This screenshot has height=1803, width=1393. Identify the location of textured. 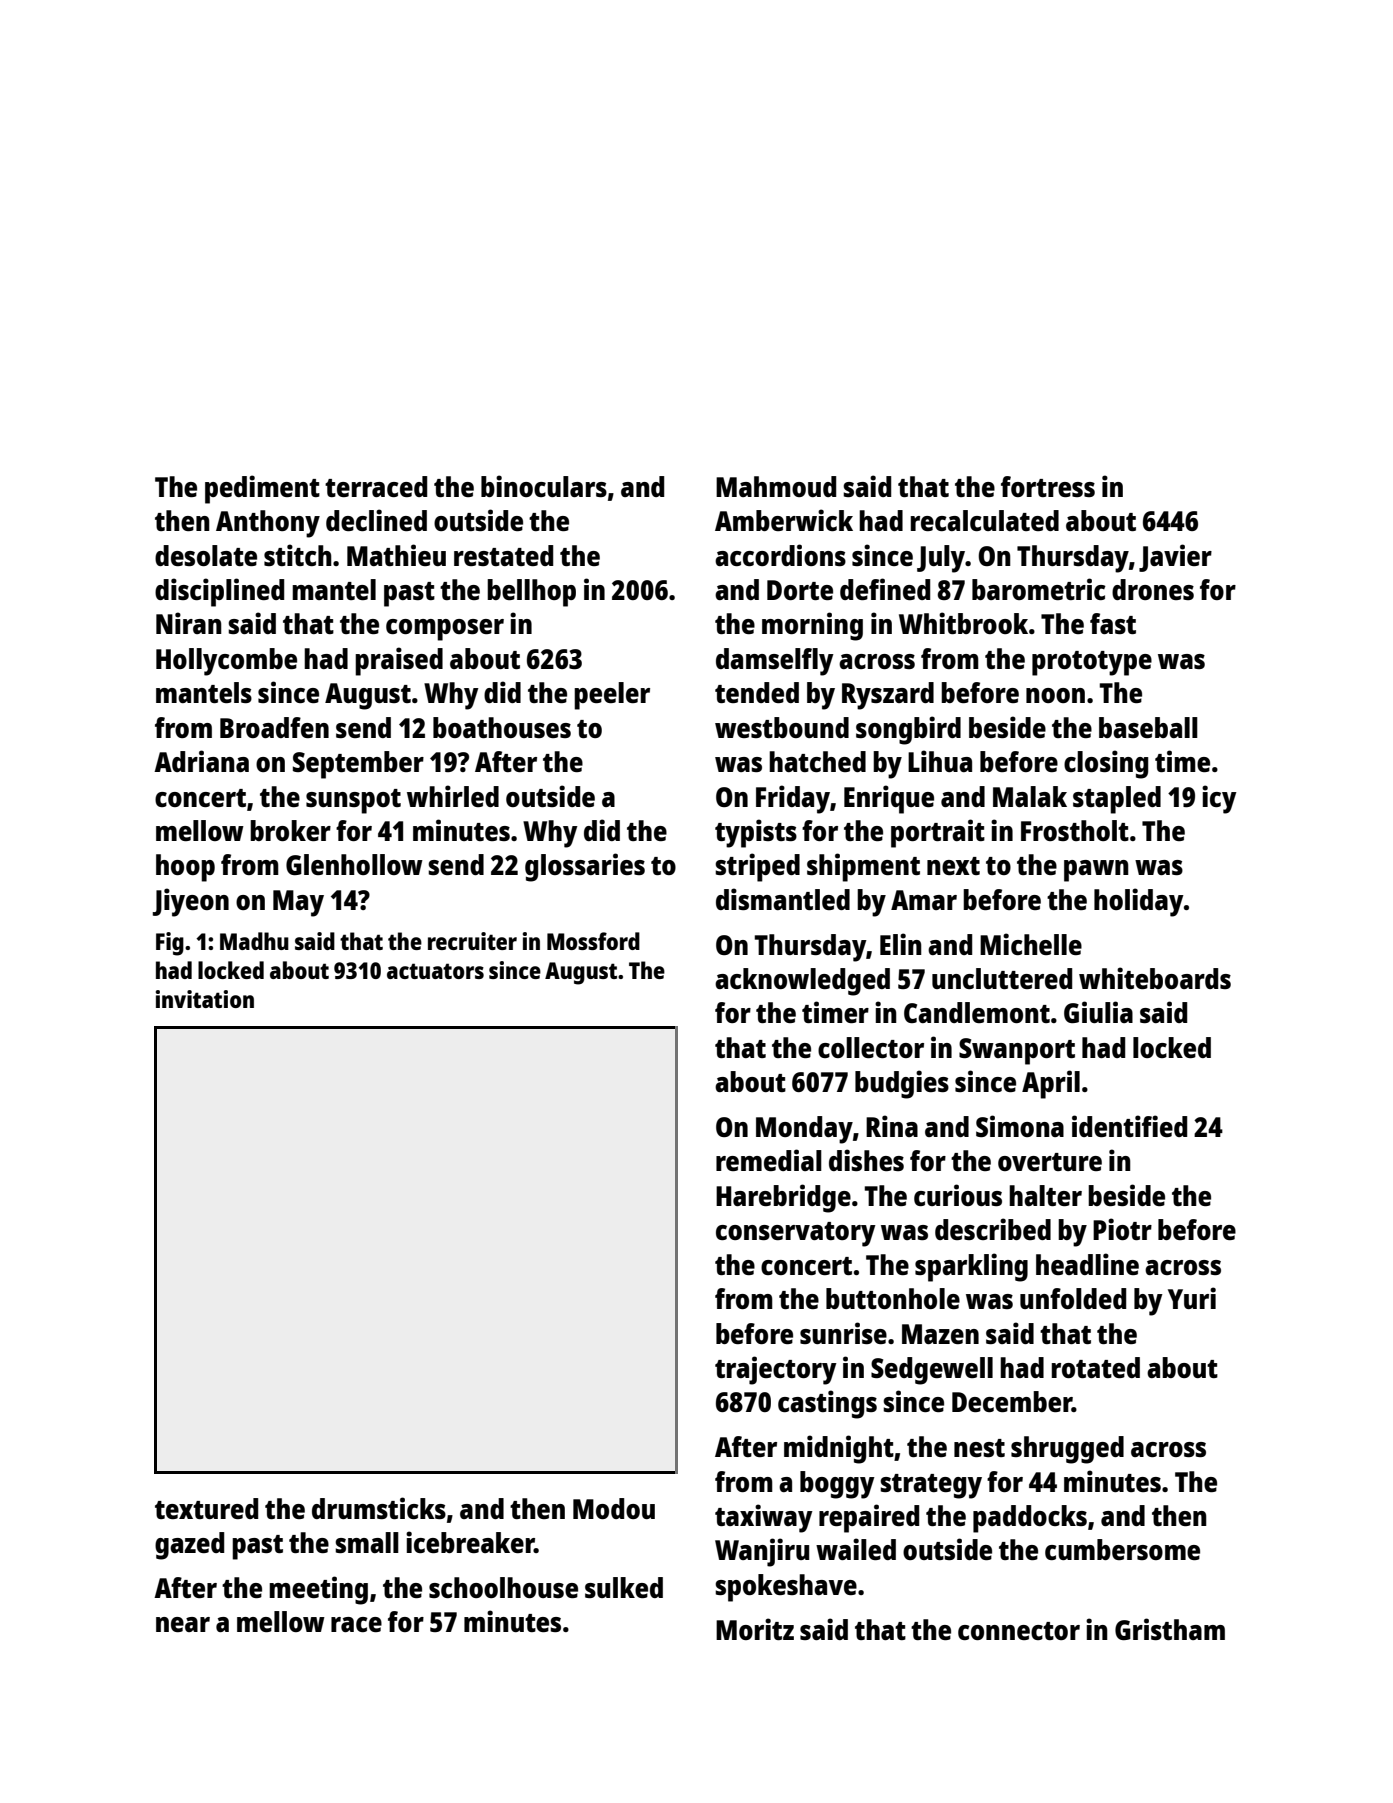
(206, 1508).
